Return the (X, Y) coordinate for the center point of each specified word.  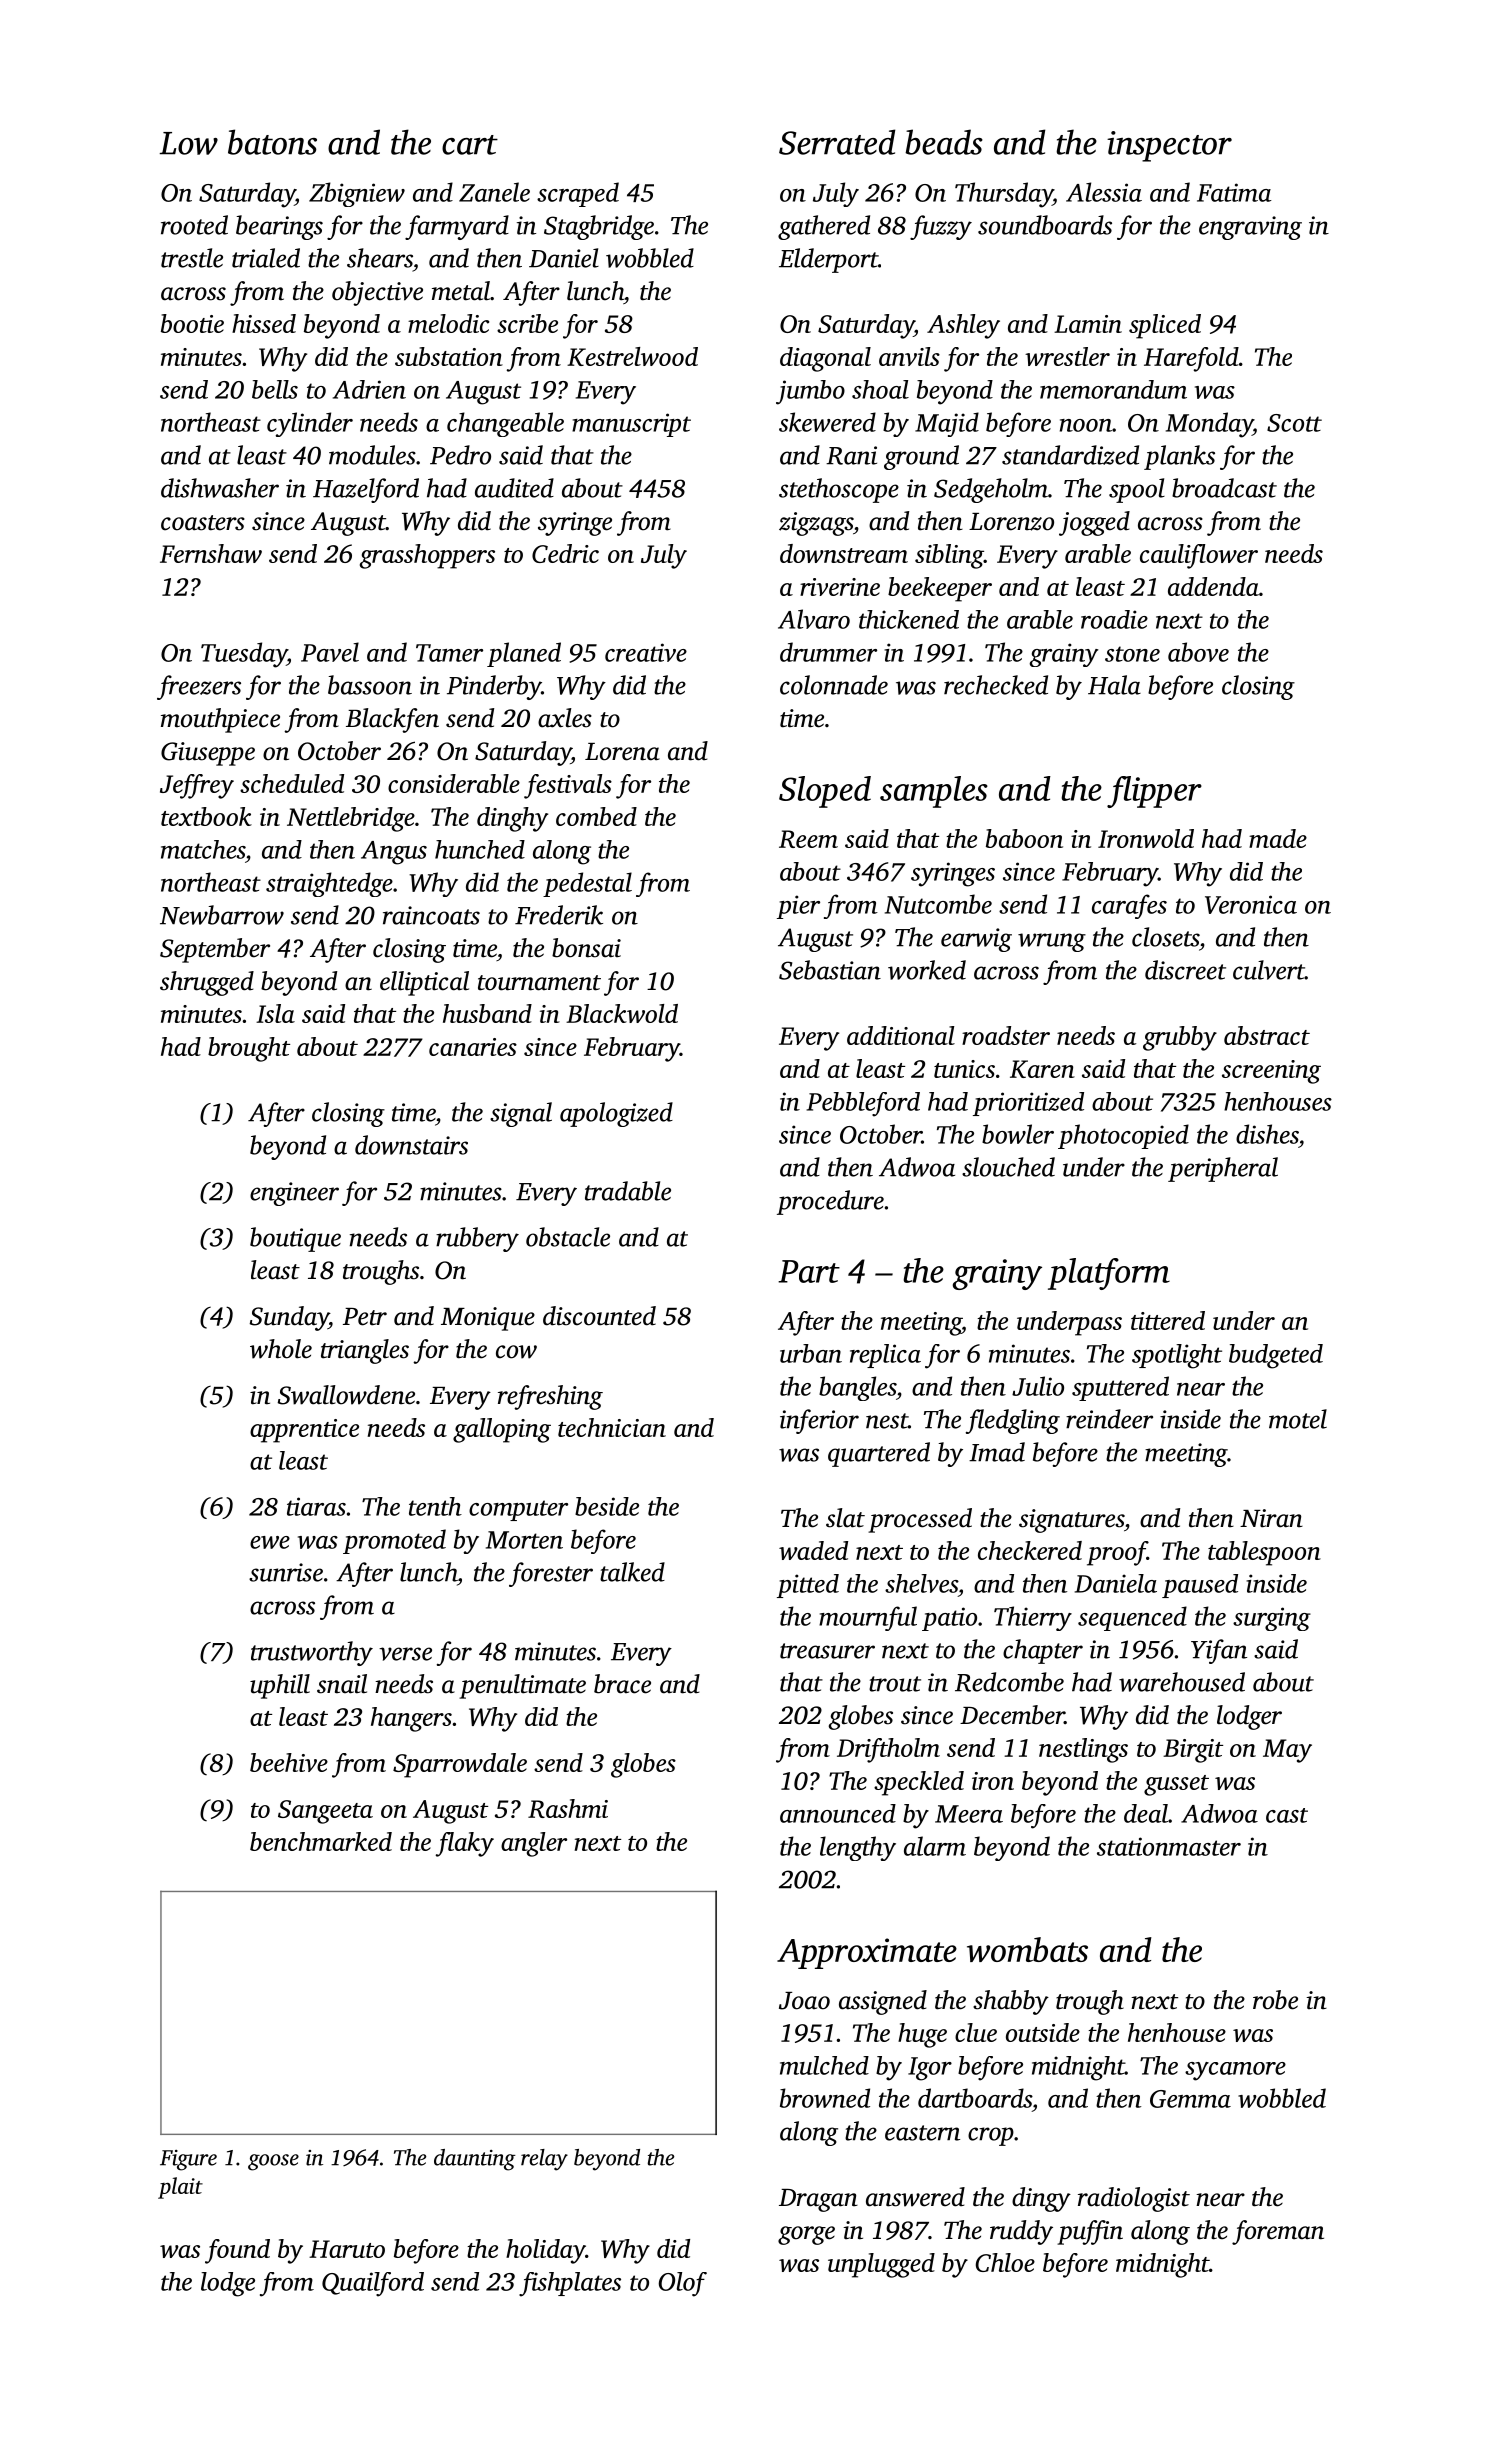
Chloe (1005, 2262)
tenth (435, 1506)
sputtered (1120, 1388)
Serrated (837, 142)
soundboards (1045, 225)
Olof (683, 2284)
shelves (921, 1583)
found (237, 2251)
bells (275, 389)
